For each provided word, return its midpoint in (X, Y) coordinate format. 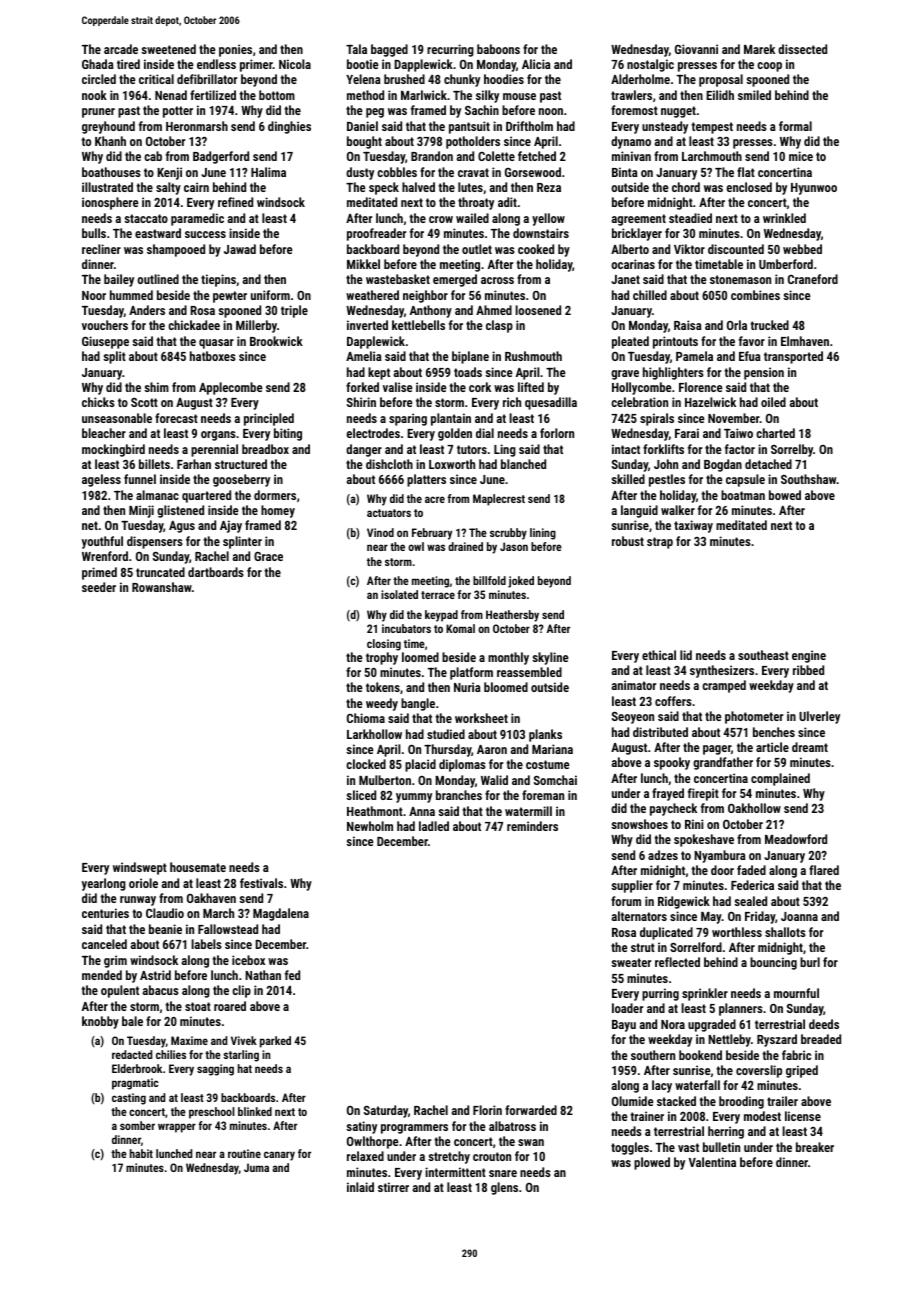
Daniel (362, 126)
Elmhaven (805, 341)
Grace (268, 556)
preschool (212, 1113)
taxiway (693, 526)
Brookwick (276, 341)
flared (824, 870)
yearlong (104, 884)
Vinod (380, 532)
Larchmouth (712, 156)
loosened (538, 310)
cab (153, 156)
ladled (434, 826)
